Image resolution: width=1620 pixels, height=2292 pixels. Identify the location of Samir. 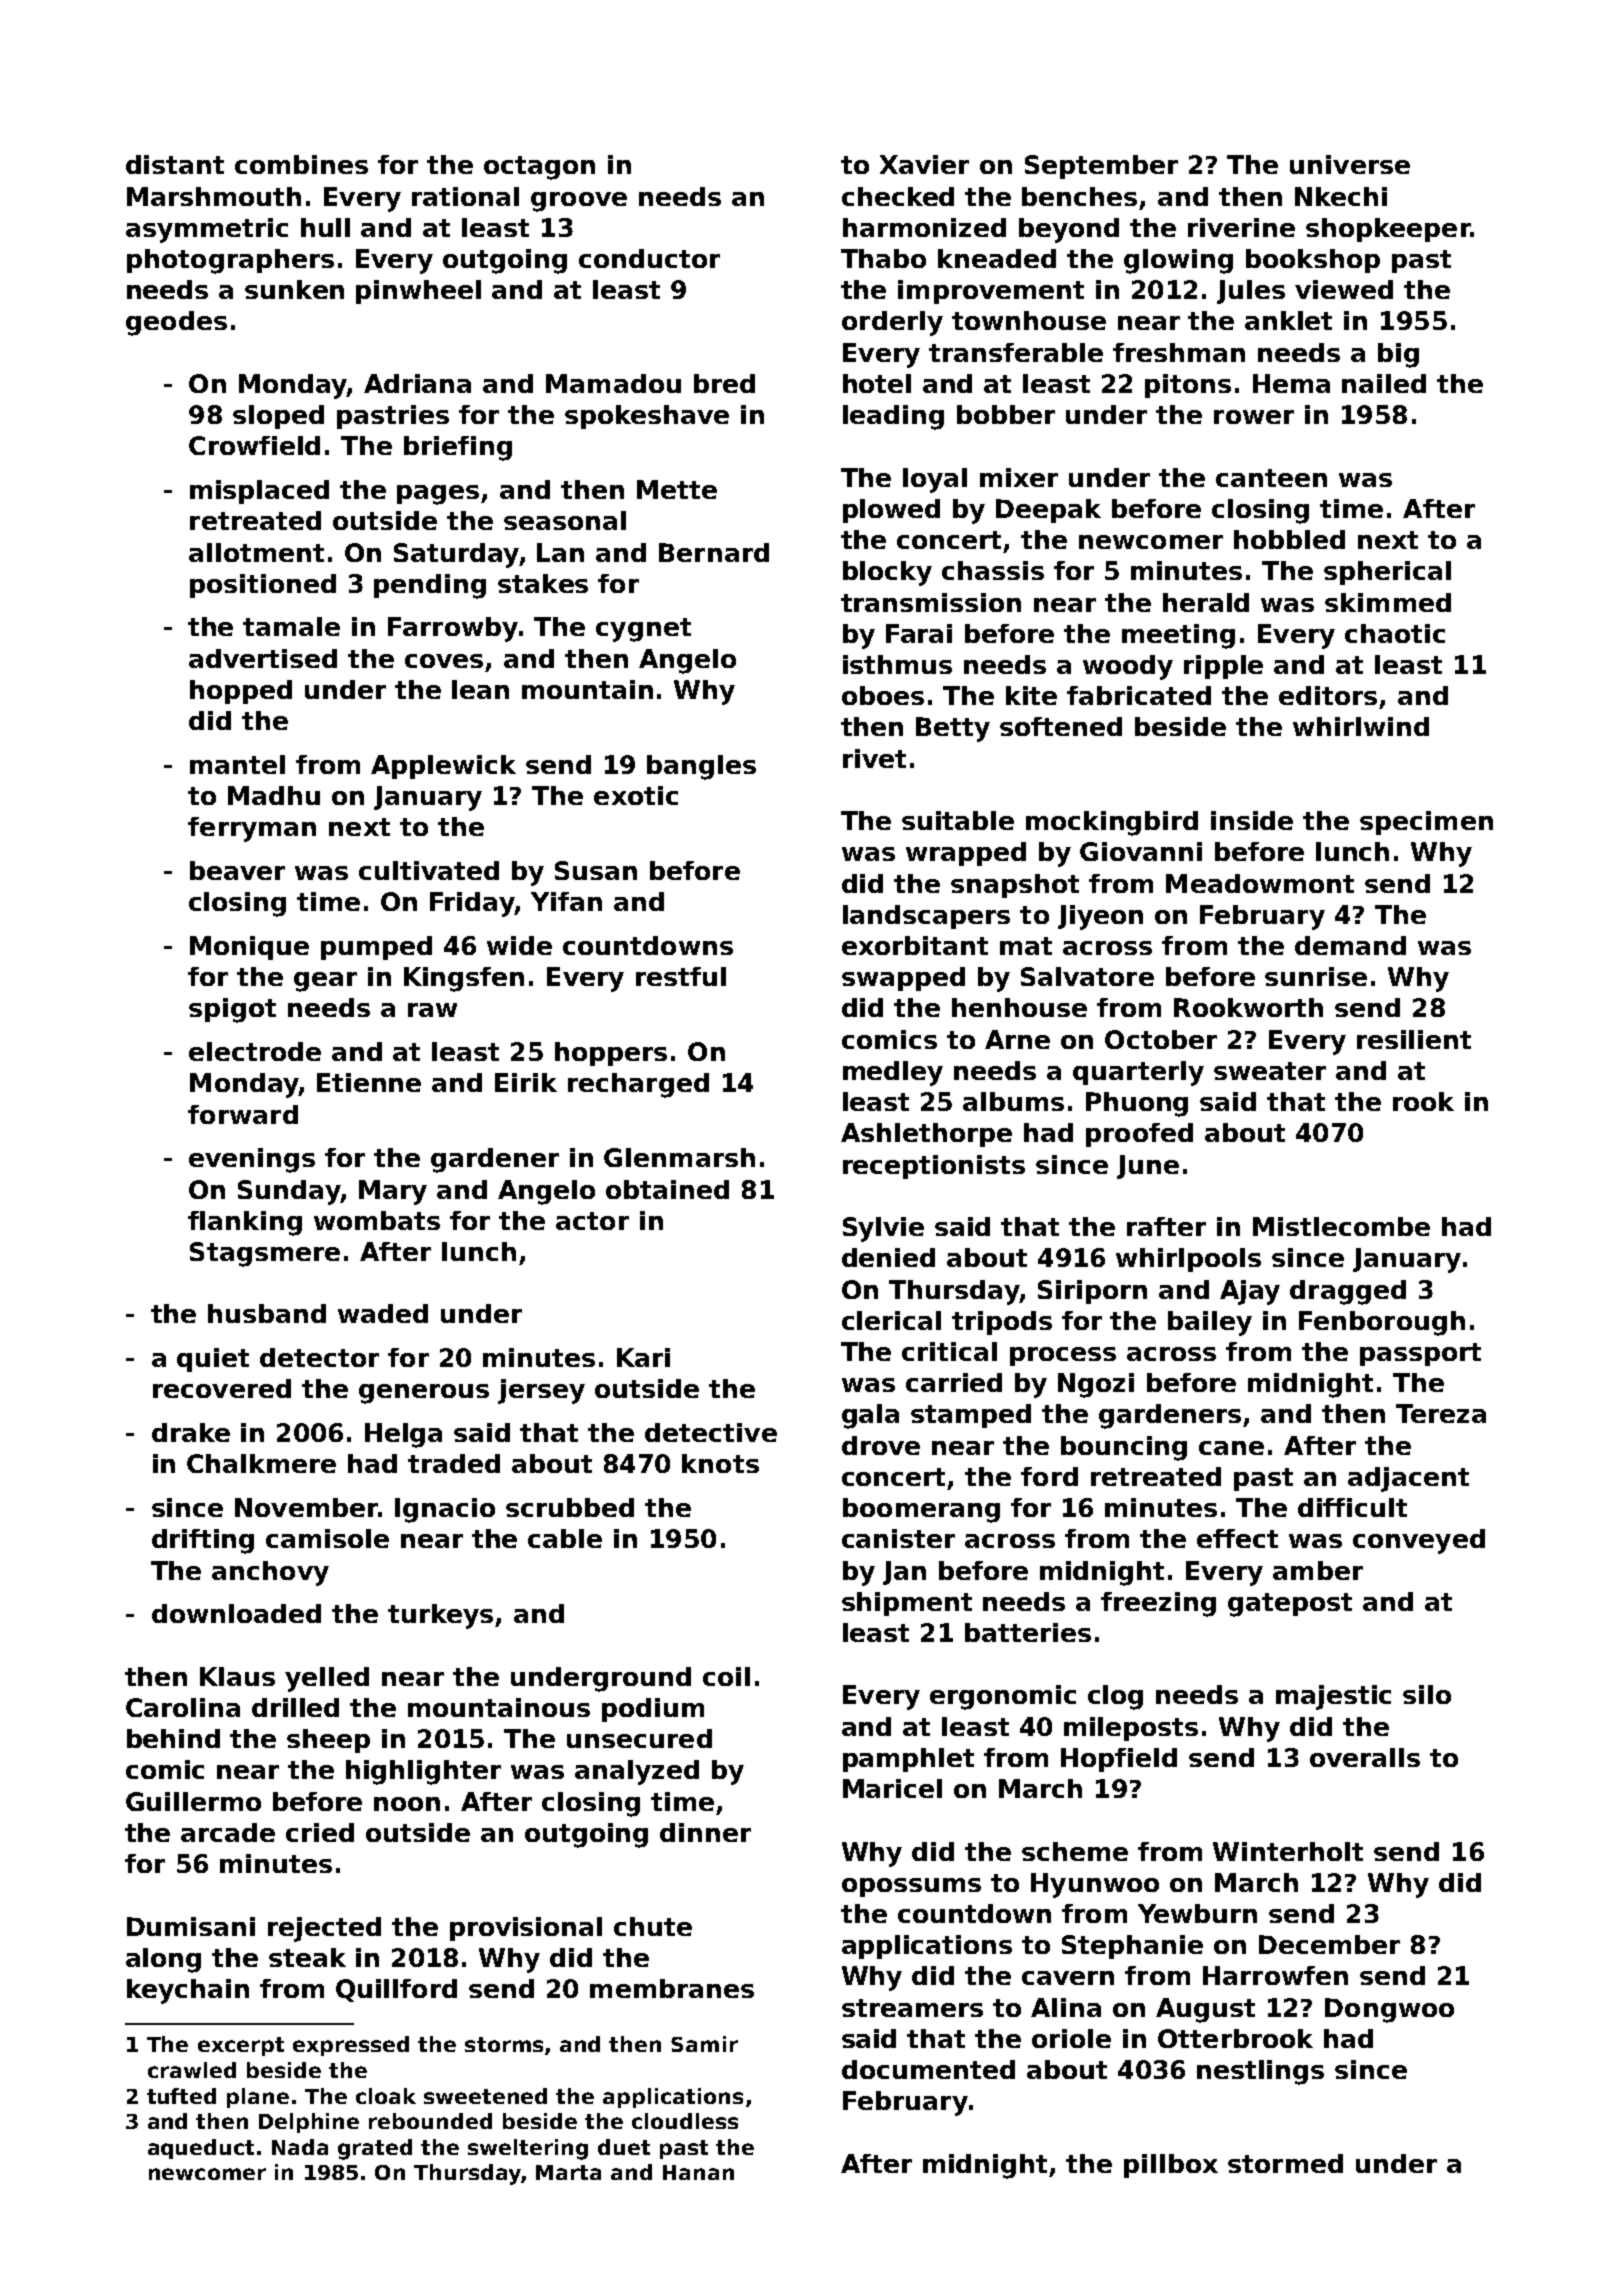
(704, 2044).
